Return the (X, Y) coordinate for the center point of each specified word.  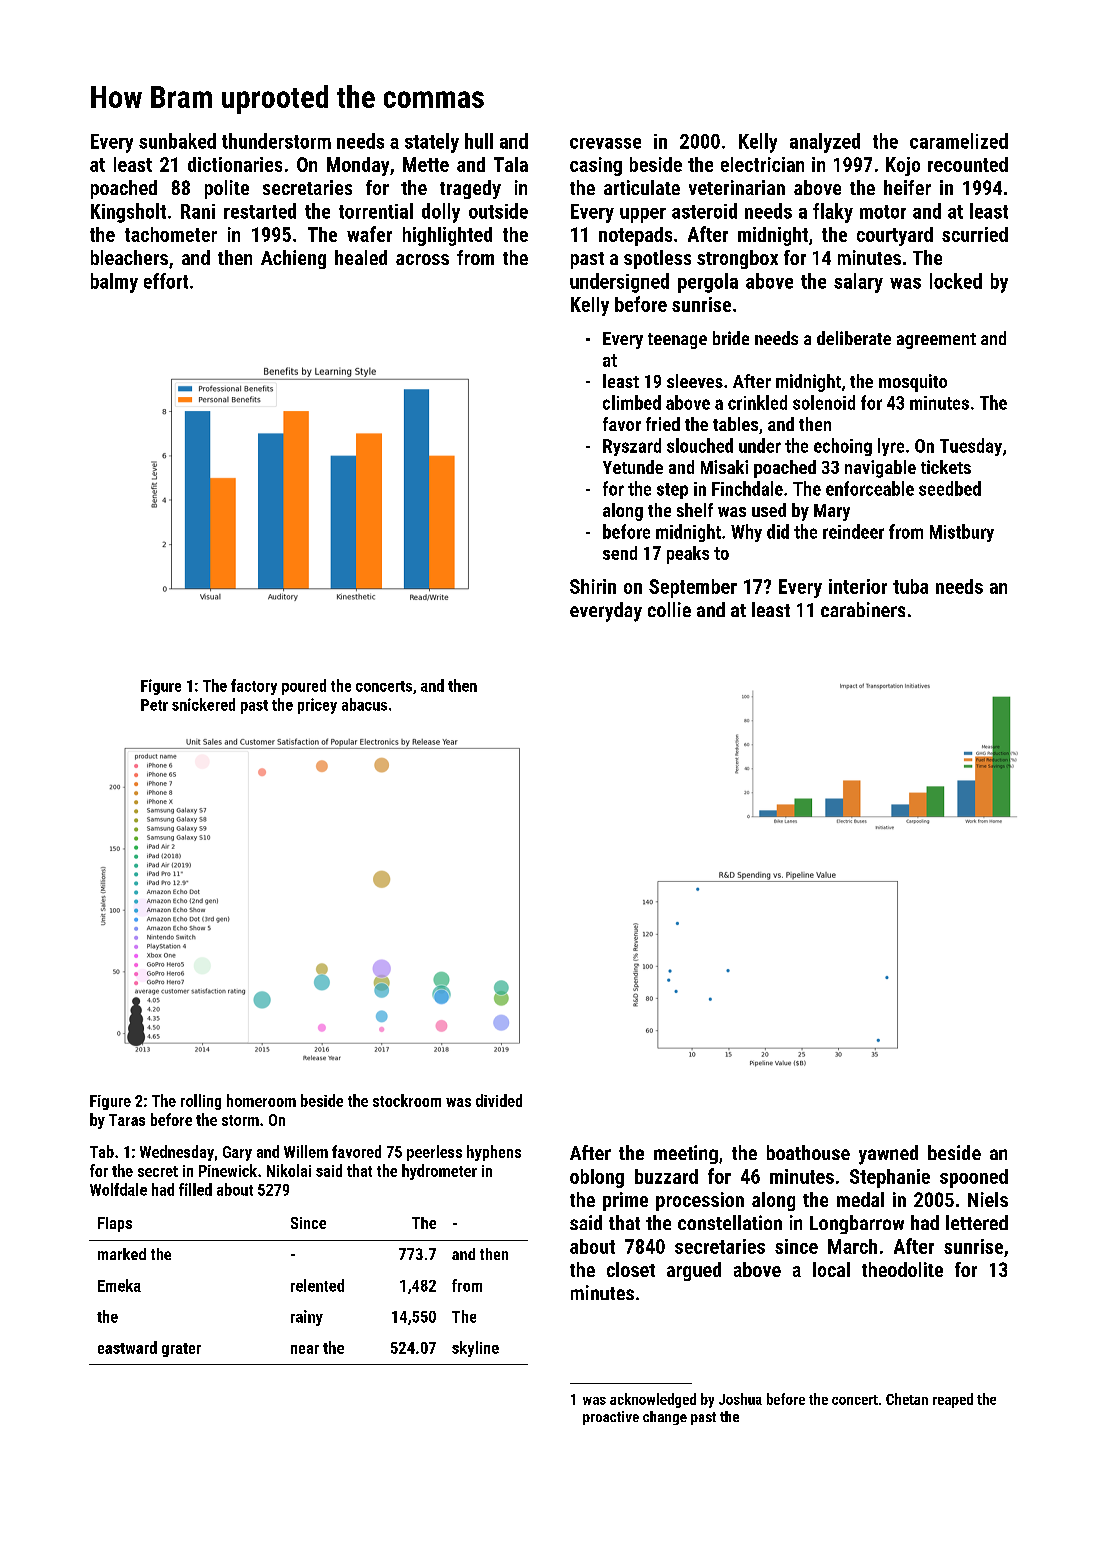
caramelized (959, 141)
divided (499, 1100)
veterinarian (737, 187)
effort (166, 281)
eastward (127, 1347)
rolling (201, 1102)
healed (361, 257)
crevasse (605, 143)
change (665, 1418)
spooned (974, 1178)
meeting (686, 1154)
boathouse (808, 1152)
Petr (154, 705)
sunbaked (177, 141)
